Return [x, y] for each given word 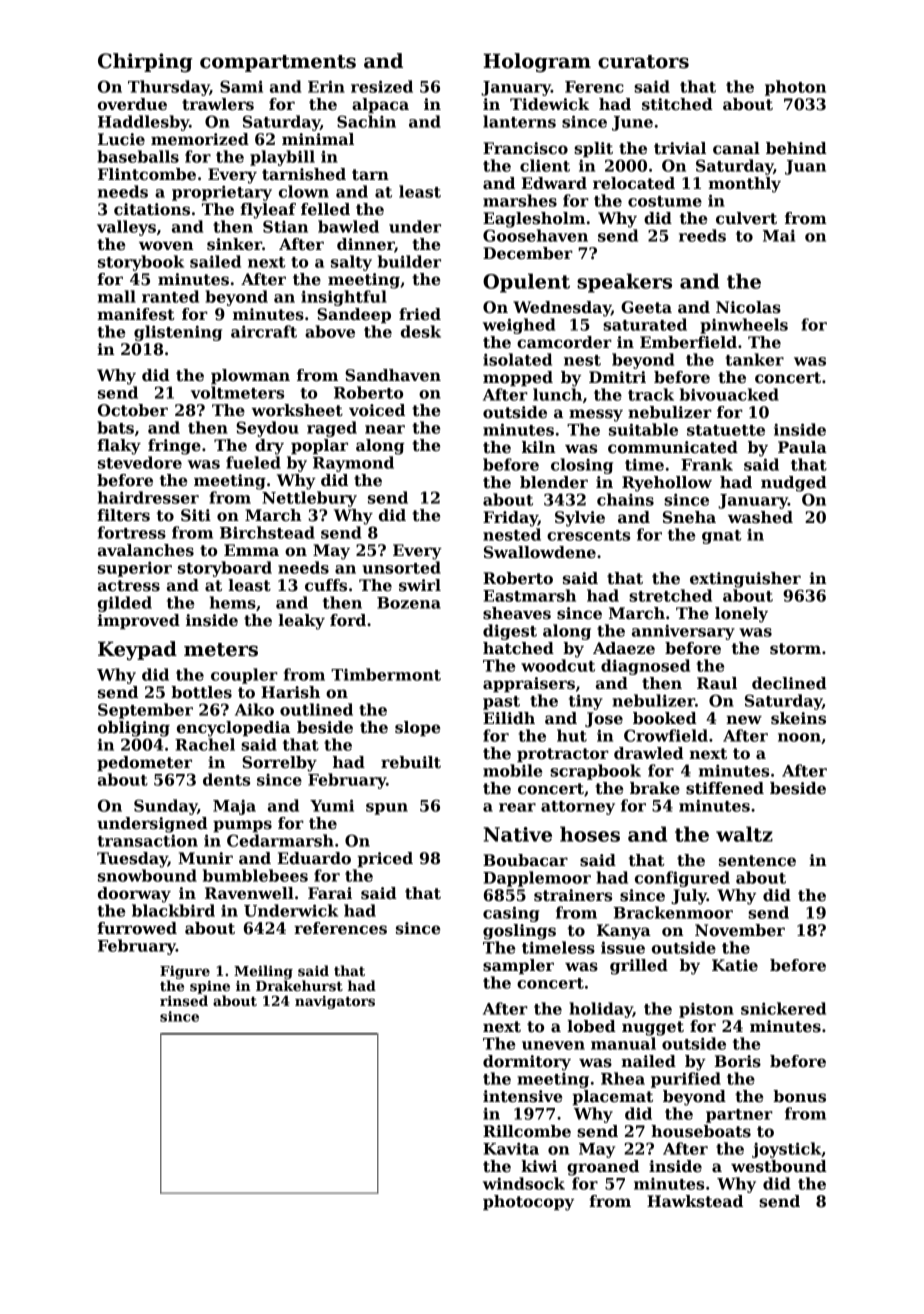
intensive [523, 1096]
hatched [518, 648]
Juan [805, 167]
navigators [335, 1002]
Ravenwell [249, 893]
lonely [741, 615]
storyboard [225, 569]
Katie [735, 965]
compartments [278, 63]
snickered [783, 1008]
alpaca [380, 105]
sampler [518, 966]
